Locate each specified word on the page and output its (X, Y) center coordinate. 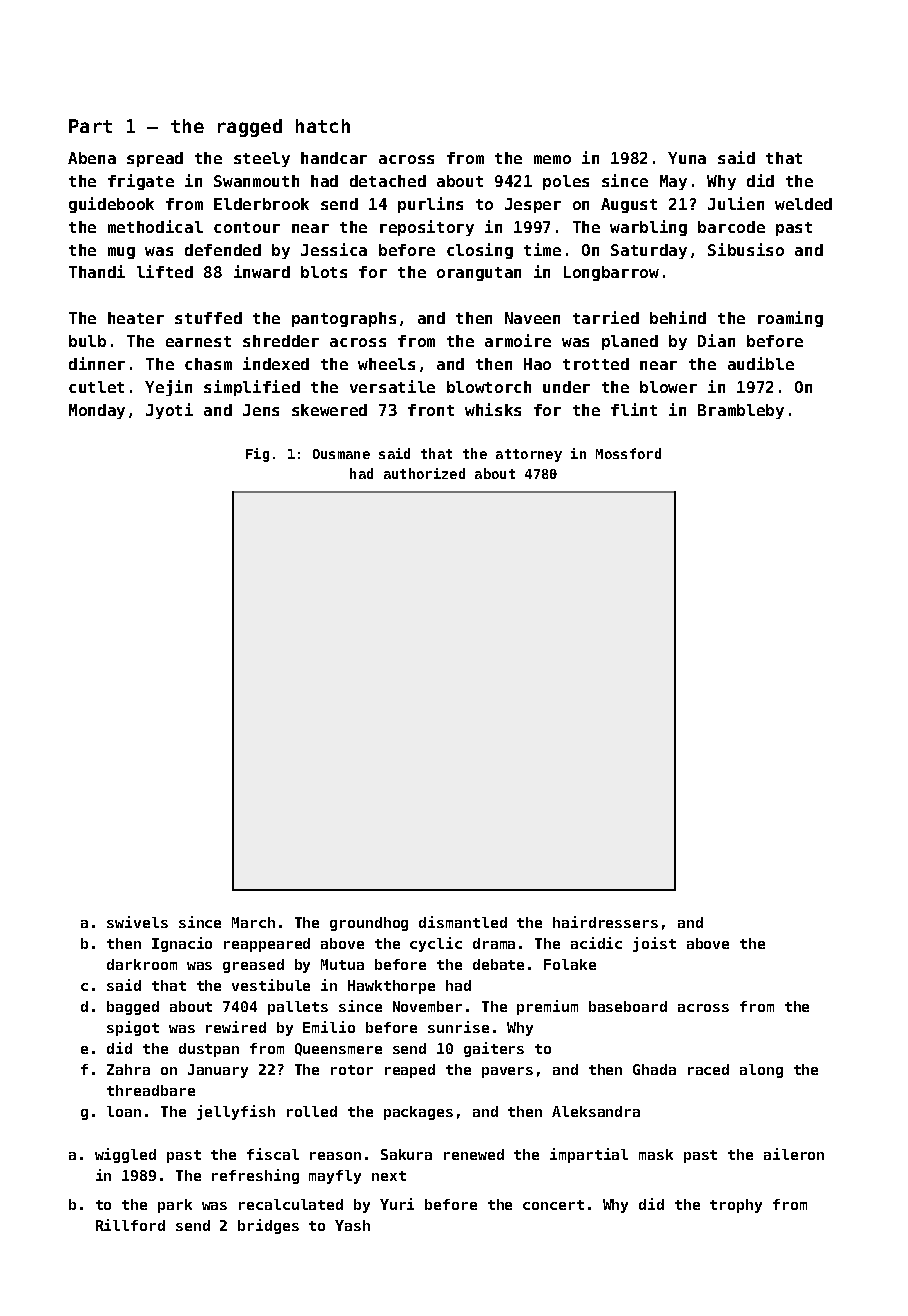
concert (553, 1205)
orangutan (479, 274)
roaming (790, 319)
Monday (97, 411)
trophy (736, 1206)
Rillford (130, 1225)
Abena (92, 158)
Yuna (687, 158)
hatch (323, 126)
